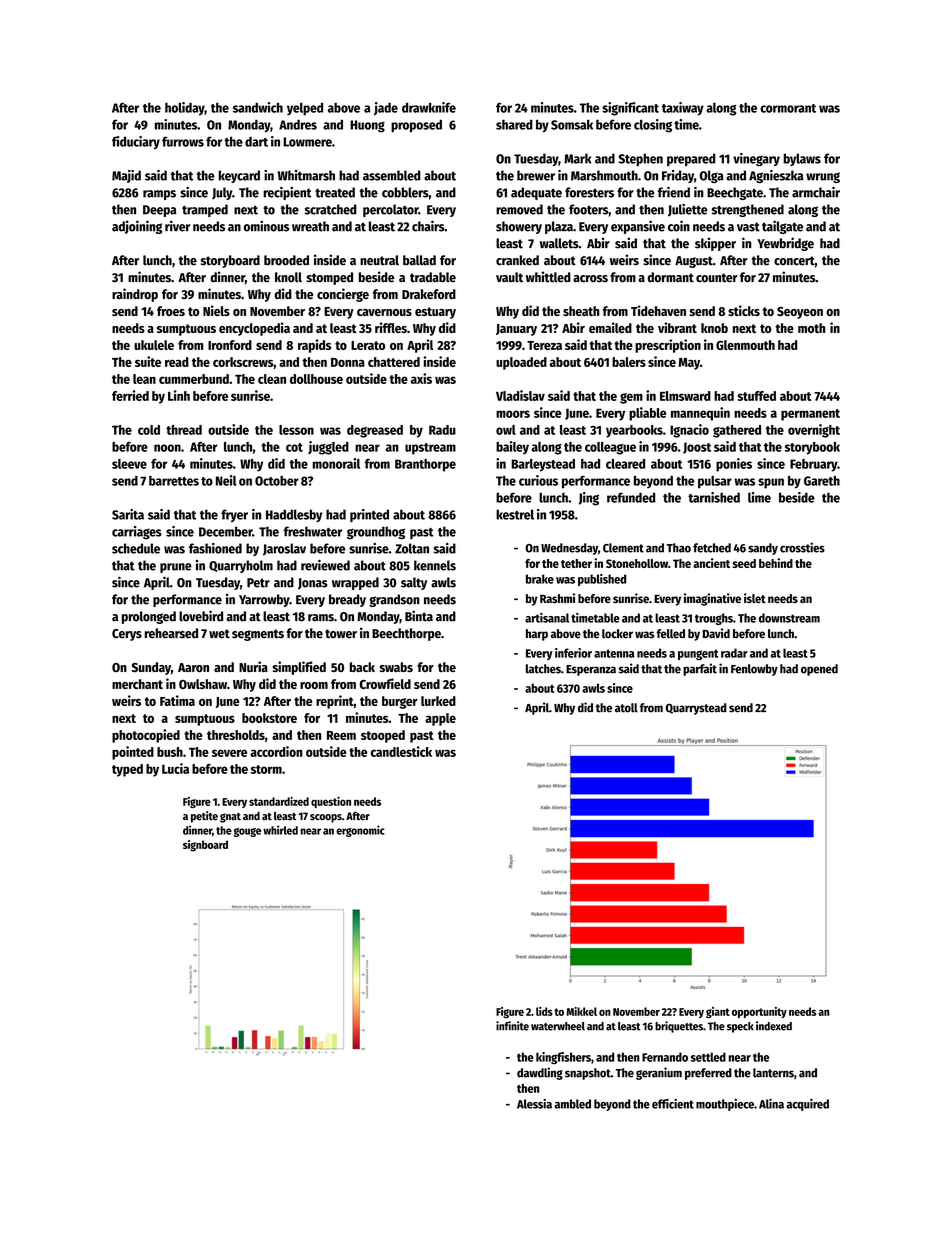 The width and height of the screenshot is (952, 1233). Describe the element at coordinates (514, 124) in the screenshot. I see `shared` at that location.
